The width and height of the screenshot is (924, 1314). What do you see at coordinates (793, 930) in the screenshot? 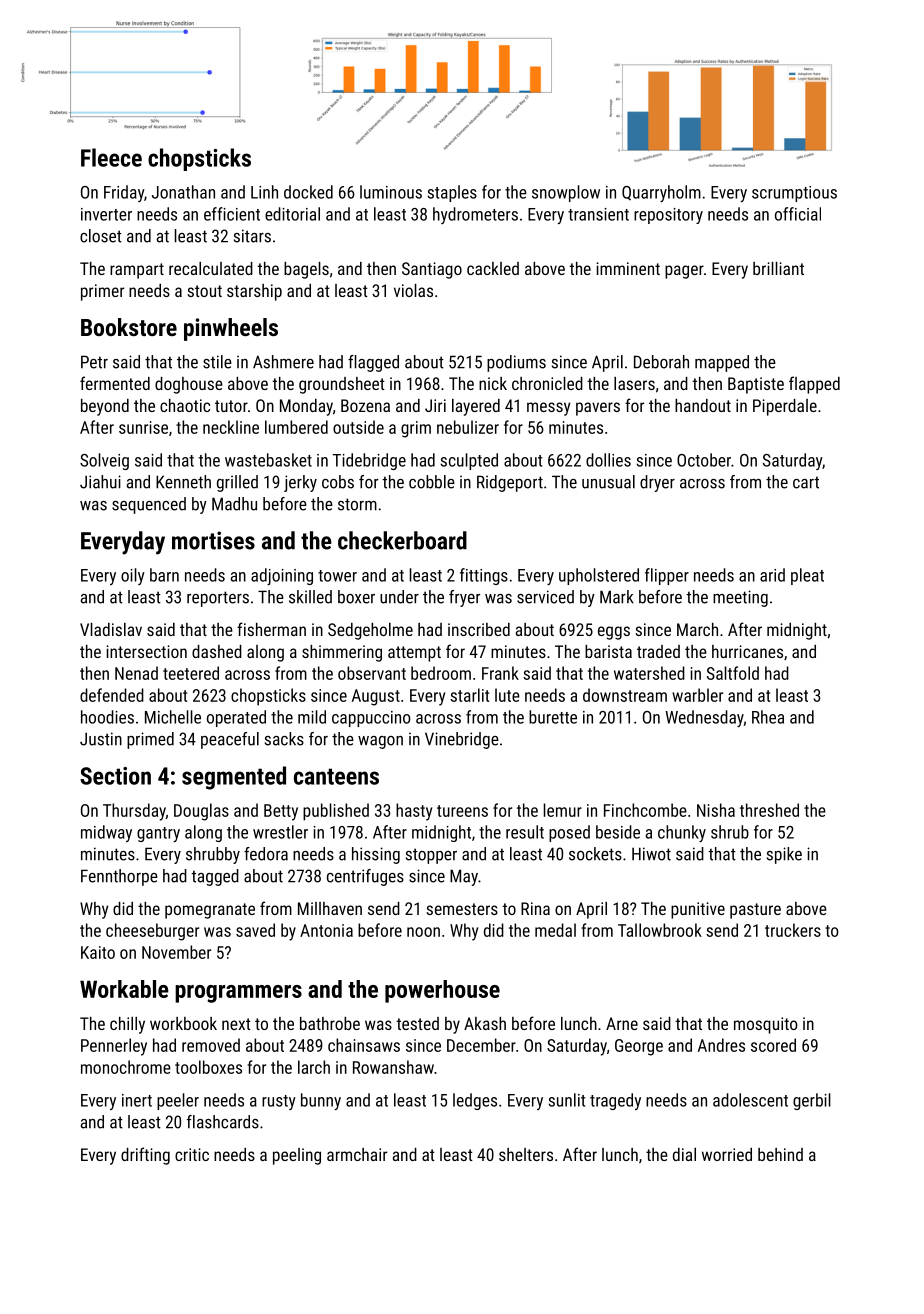
I see `truckers` at bounding box center [793, 930].
